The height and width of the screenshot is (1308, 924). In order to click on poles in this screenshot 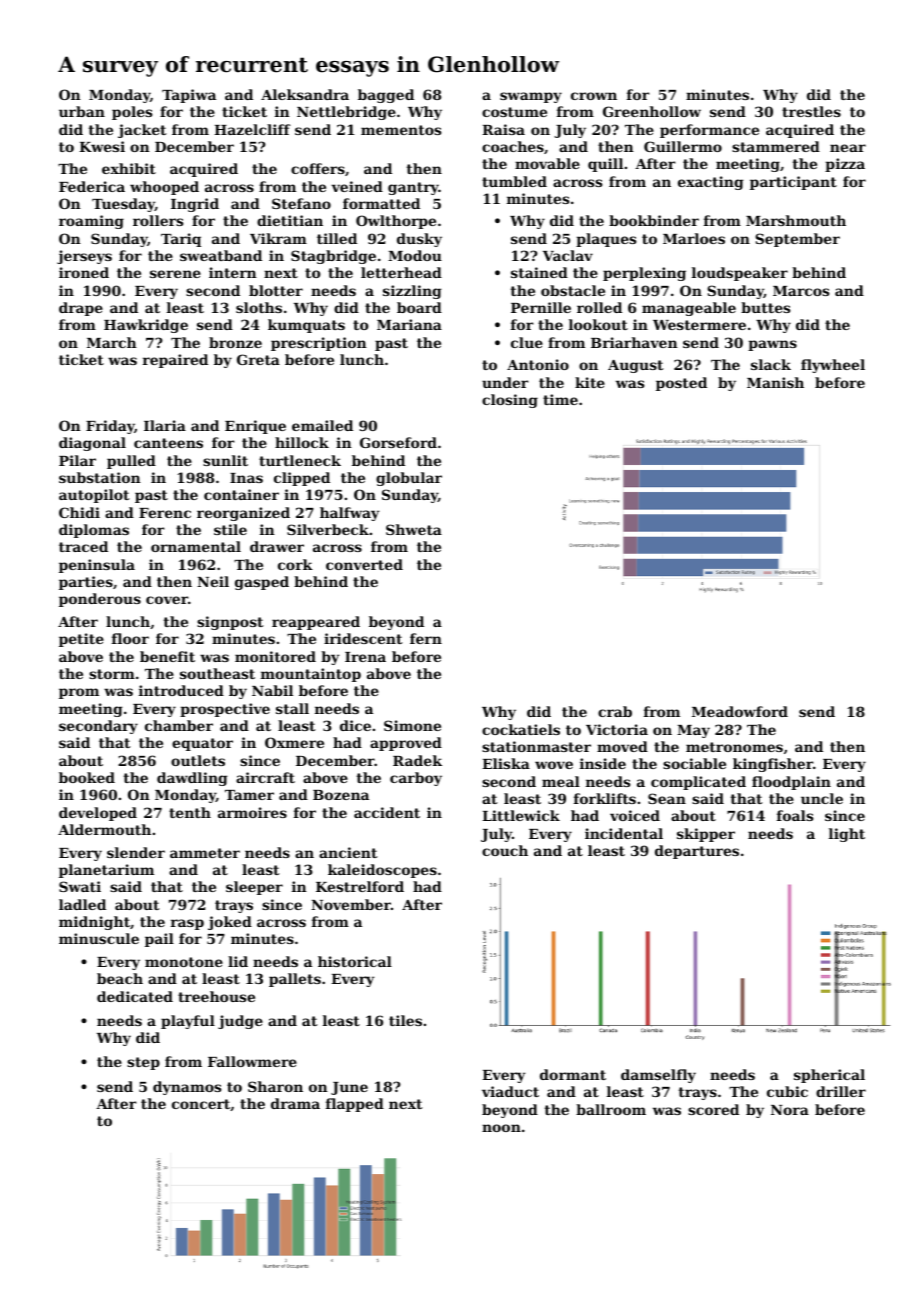, I will do `click(132, 113)`.
